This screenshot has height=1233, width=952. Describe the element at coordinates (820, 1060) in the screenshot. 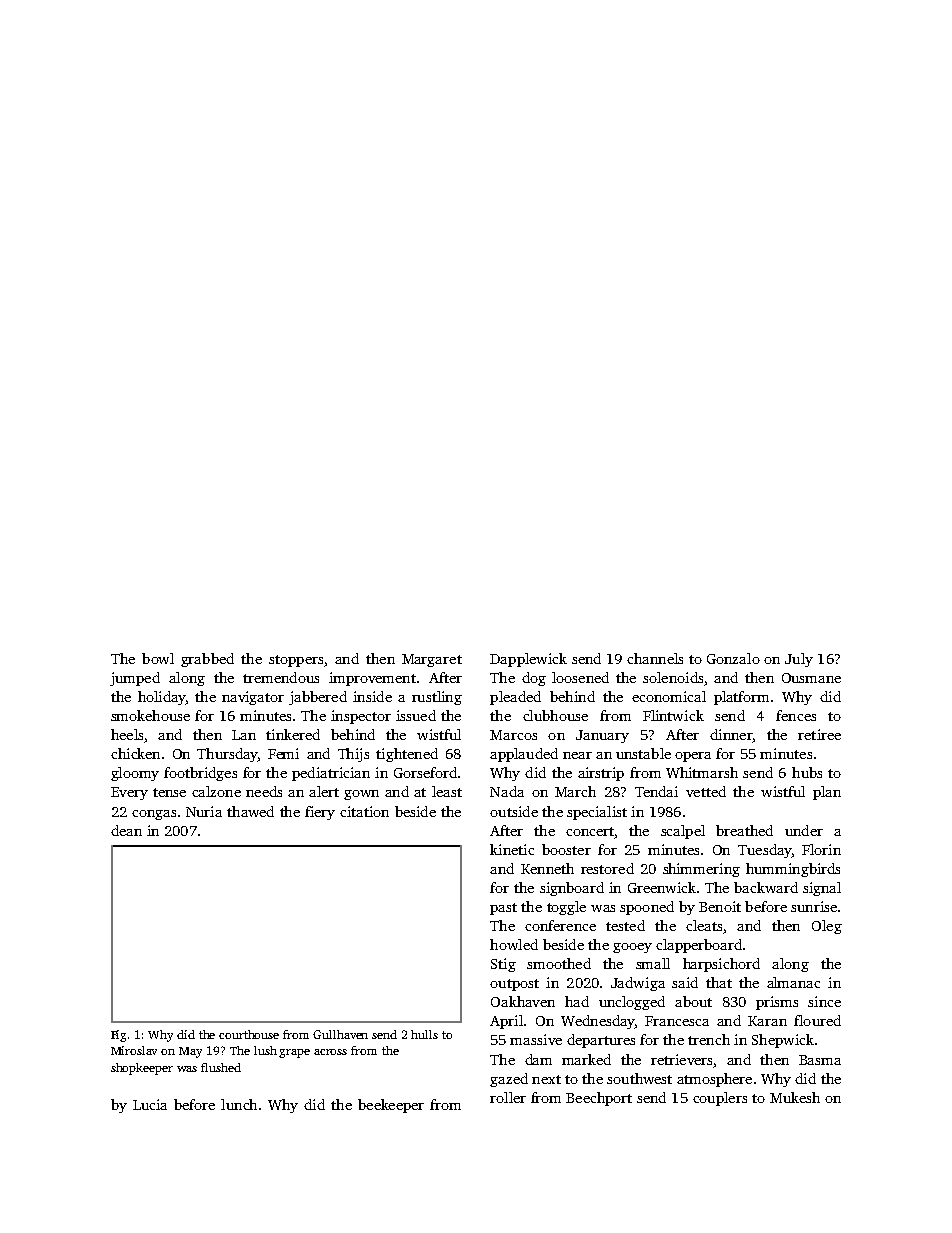

I see `Basma` at that location.
